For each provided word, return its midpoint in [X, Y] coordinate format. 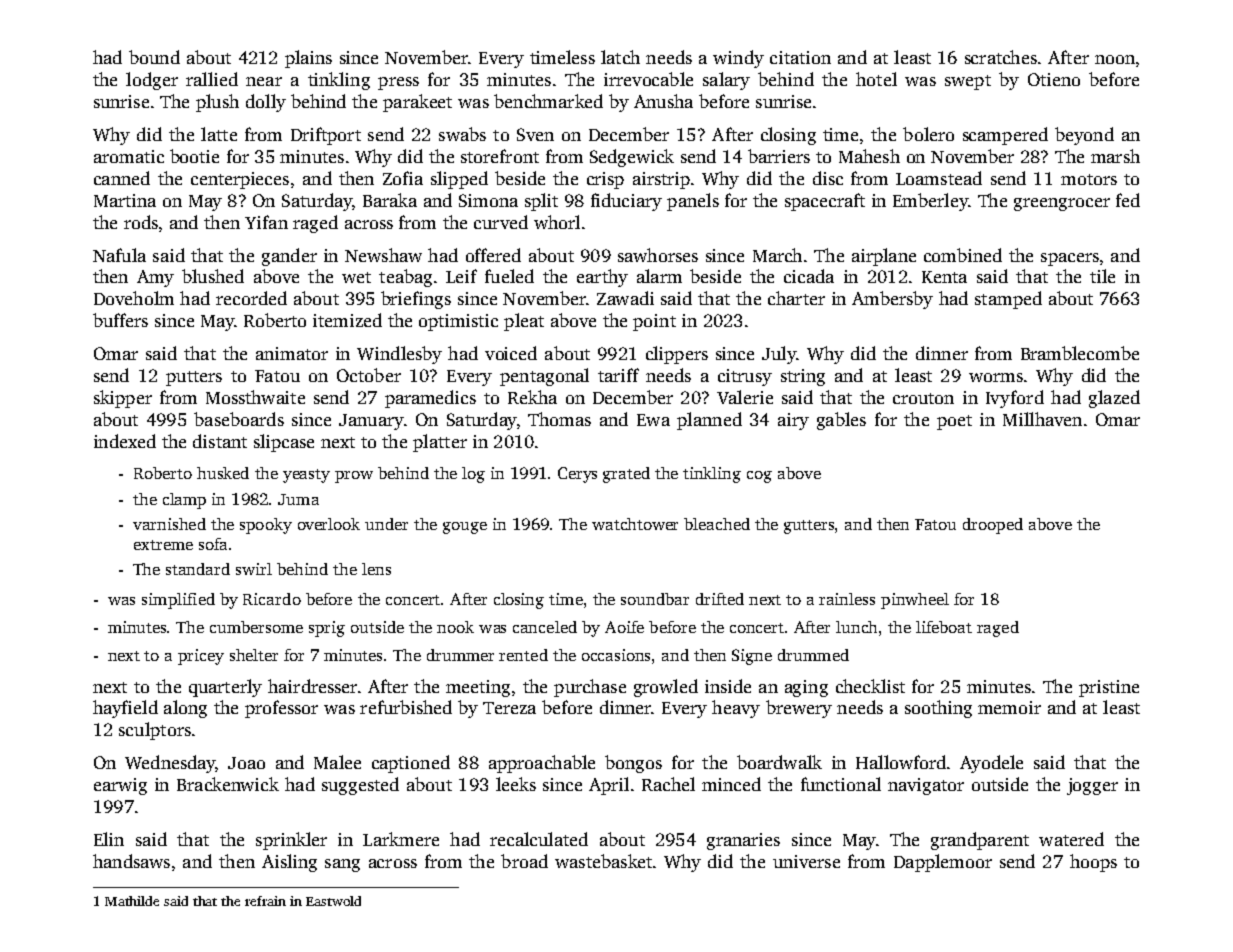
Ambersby [892, 300]
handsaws [131, 861]
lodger [152, 81]
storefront [500, 156]
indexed [125, 441]
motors [1089, 179]
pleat [524, 322]
